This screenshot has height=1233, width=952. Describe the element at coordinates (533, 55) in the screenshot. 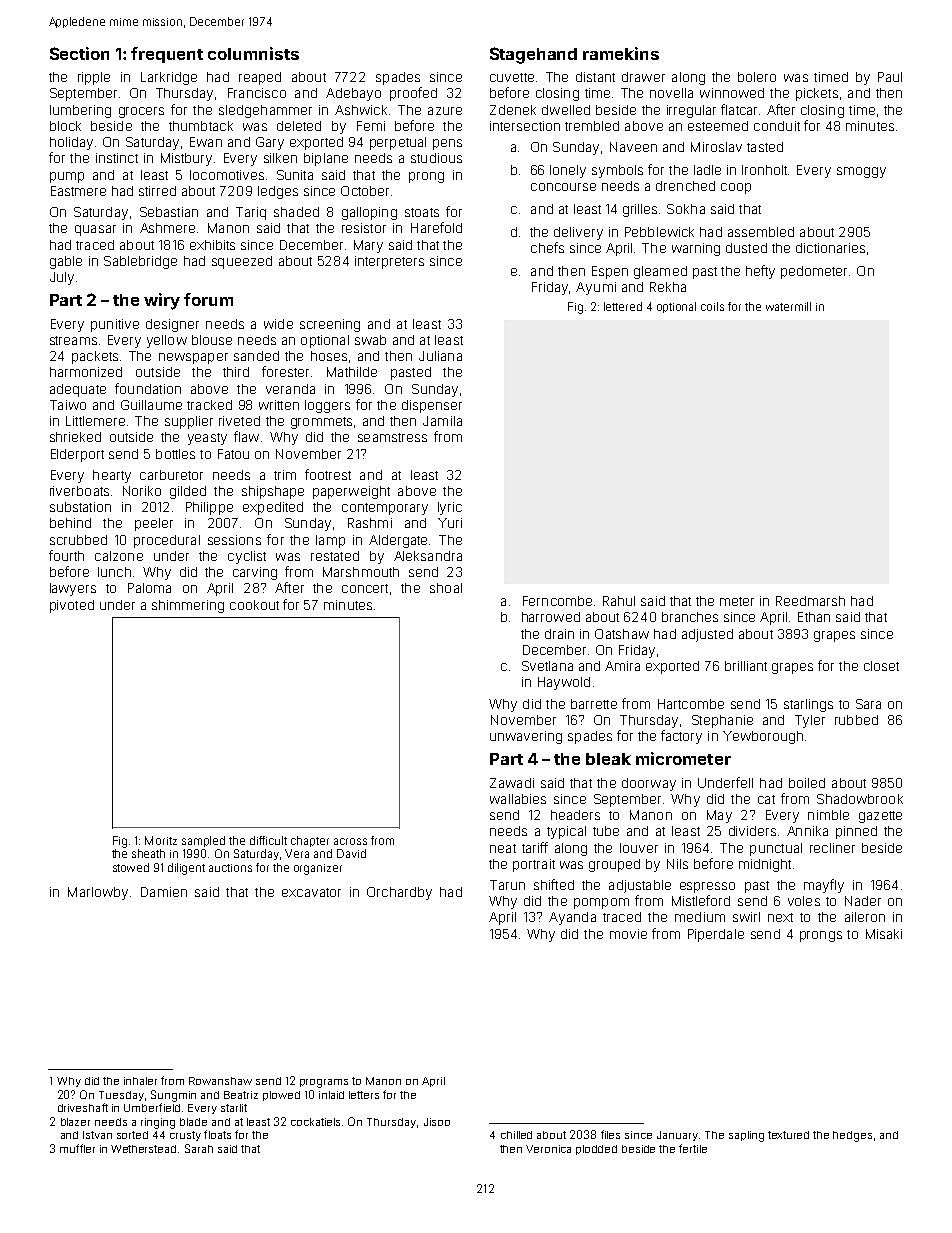

I see `Stagehand` at that location.
